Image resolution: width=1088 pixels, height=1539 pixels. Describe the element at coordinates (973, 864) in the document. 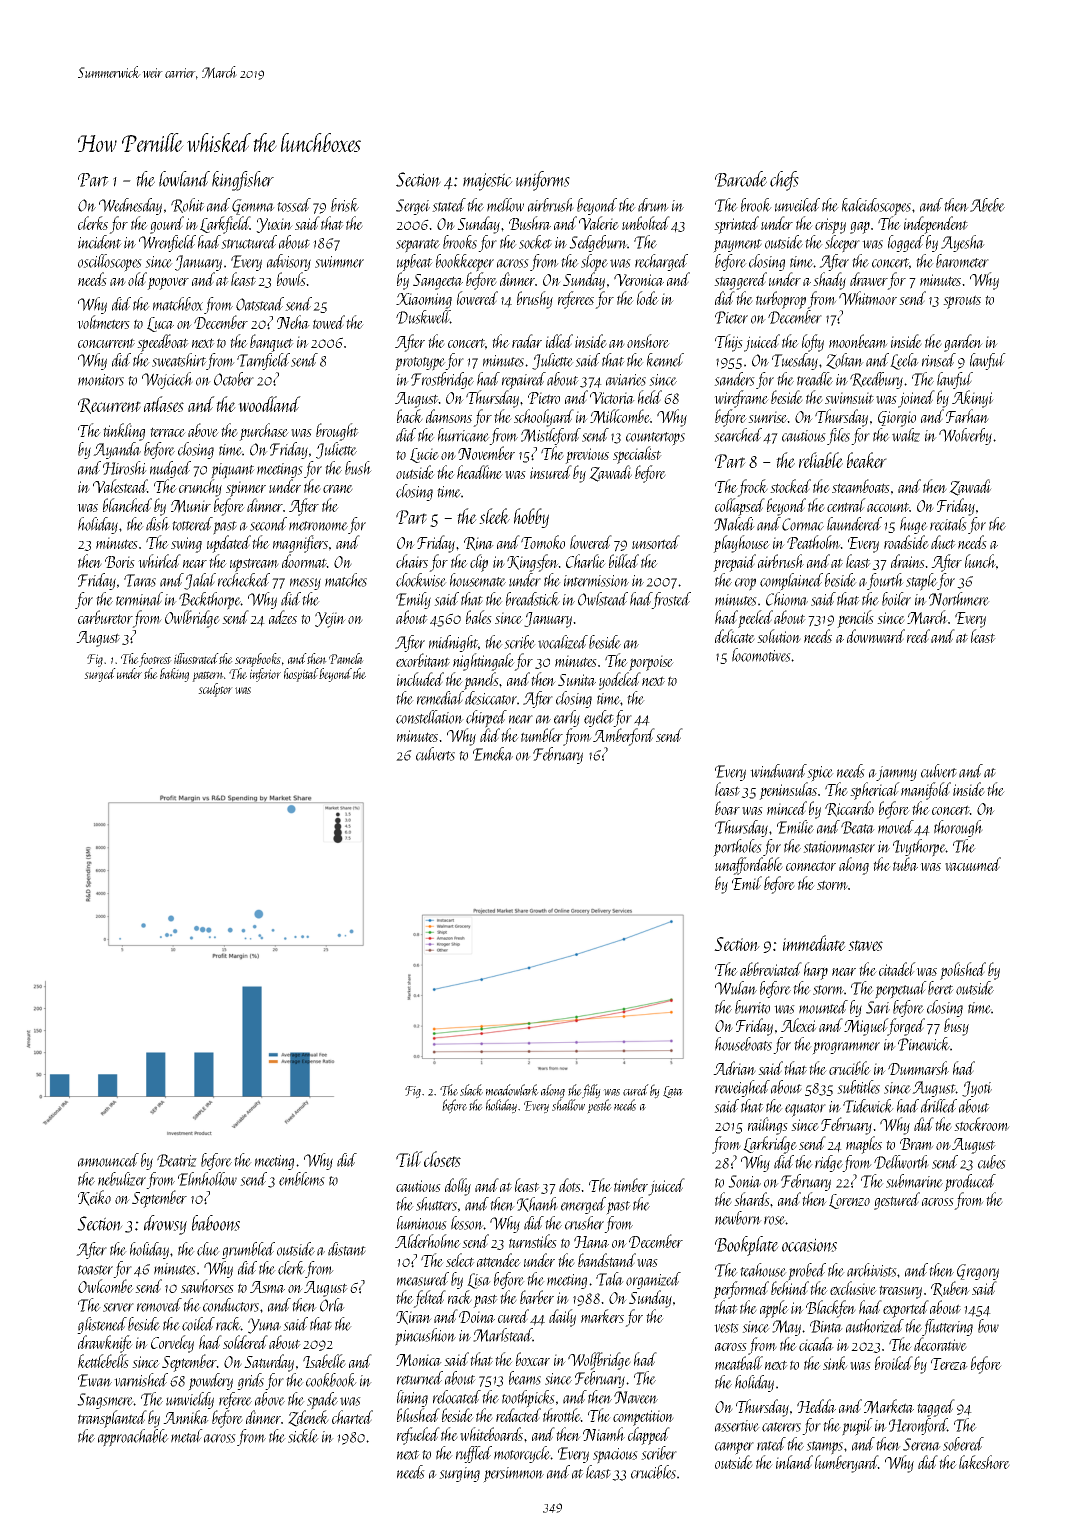

I see `vacuumed` at that location.
